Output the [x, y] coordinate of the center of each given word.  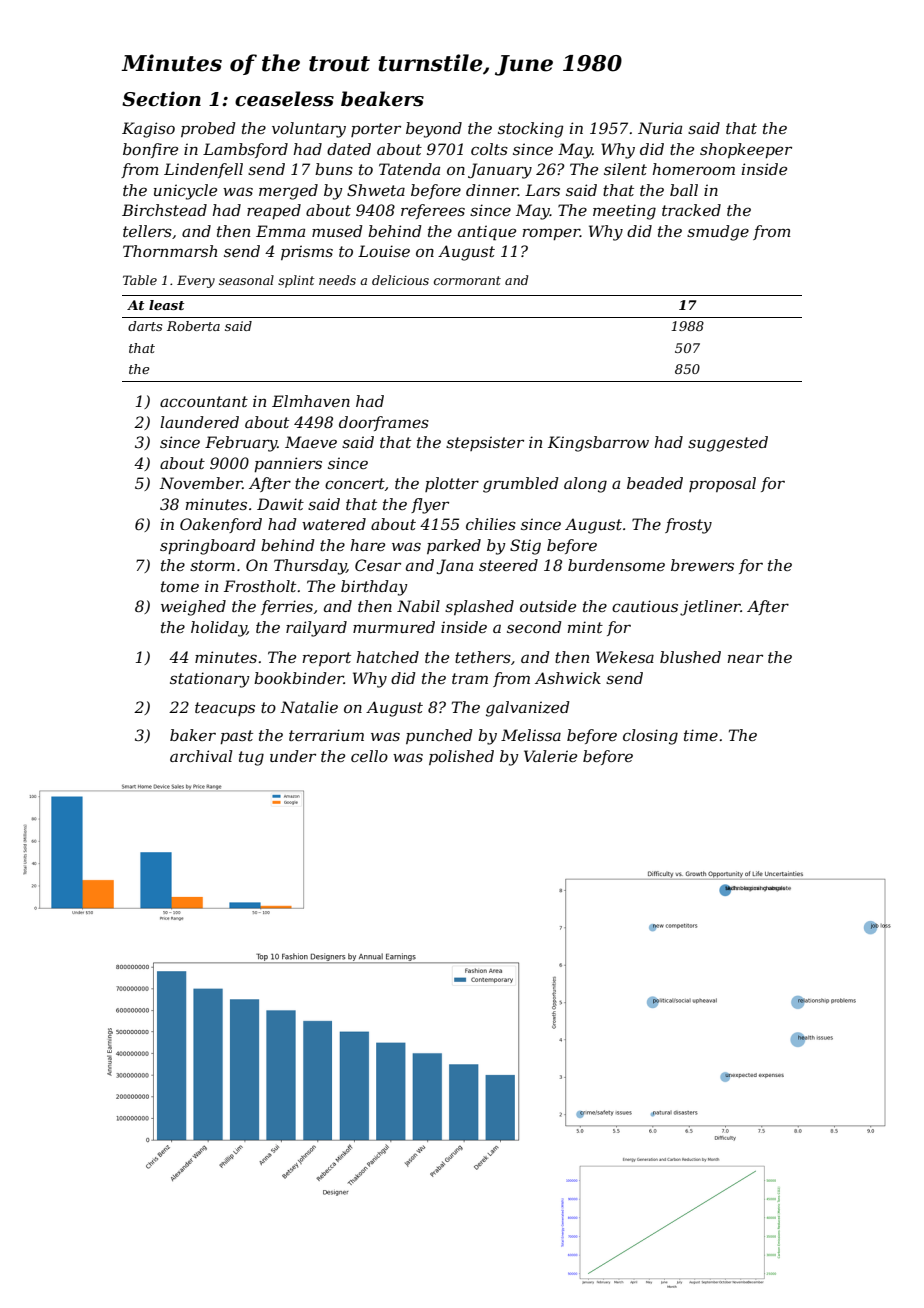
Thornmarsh [170, 251]
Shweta [376, 190]
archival [201, 756]
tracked [691, 210]
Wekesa [625, 657]
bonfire [150, 150]
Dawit [280, 504]
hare [367, 545]
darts [145, 326]
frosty [688, 526]
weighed [193, 608]
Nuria [660, 128]
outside [548, 606]
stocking [531, 130]
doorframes [384, 423]
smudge [718, 233]
